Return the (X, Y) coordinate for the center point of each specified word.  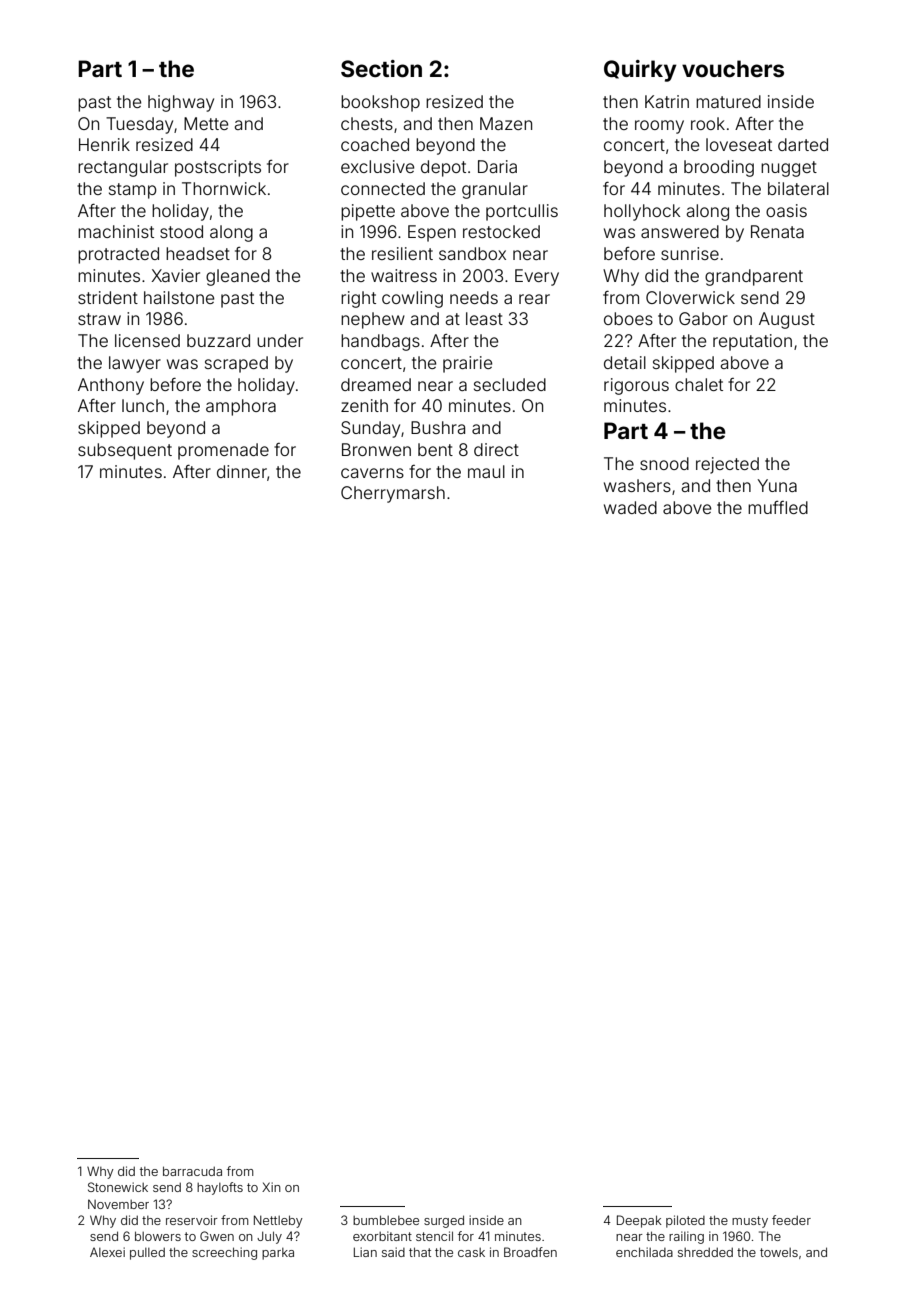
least (484, 318)
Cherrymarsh (393, 494)
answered (680, 231)
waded (630, 507)
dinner (242, 471)
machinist (116, 231)
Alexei (107, 1252)
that (420, 1252)
